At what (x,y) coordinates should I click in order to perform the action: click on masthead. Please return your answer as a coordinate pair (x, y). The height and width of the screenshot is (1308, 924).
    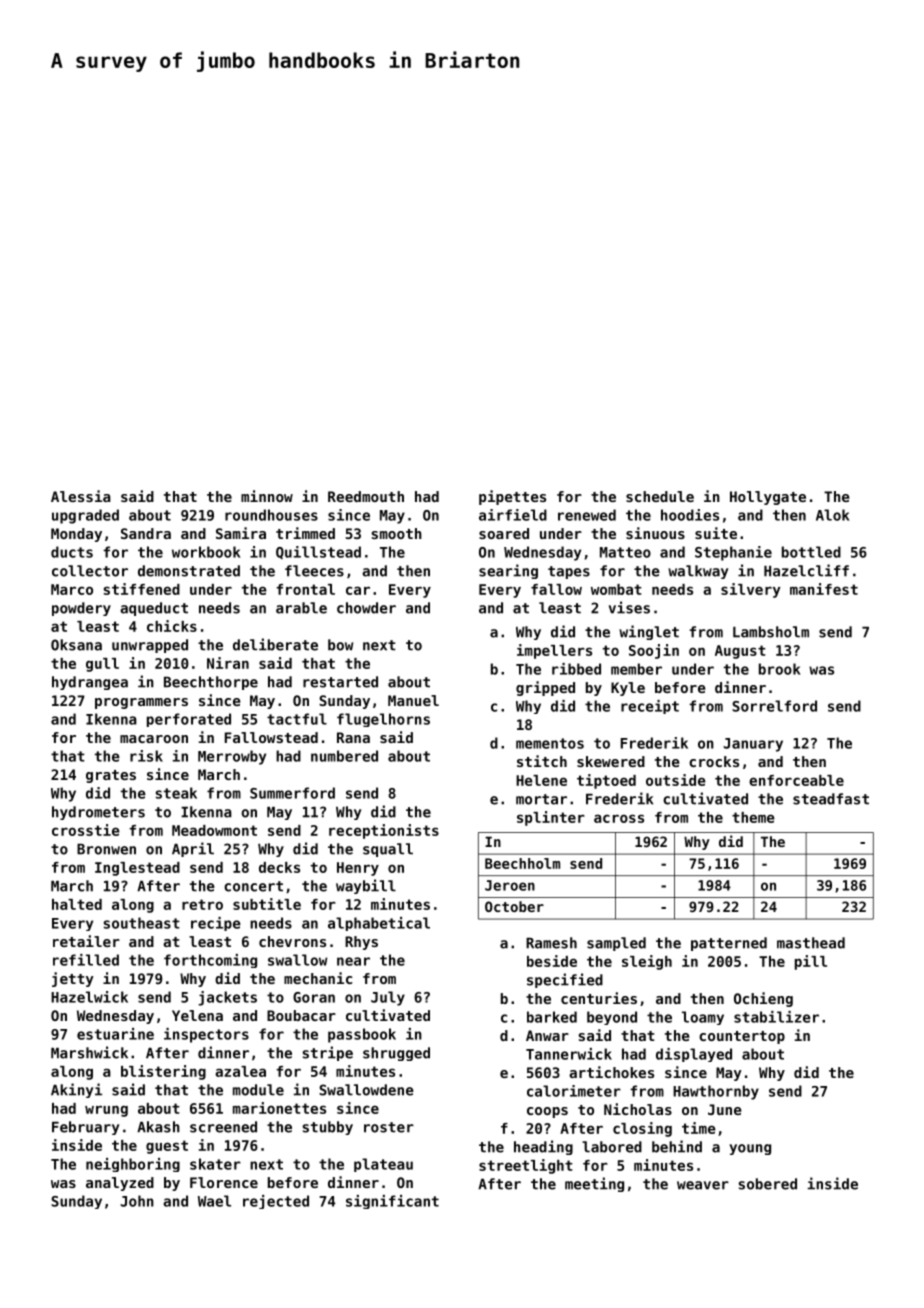
    Looking at the image, I should click on (811, 943).
